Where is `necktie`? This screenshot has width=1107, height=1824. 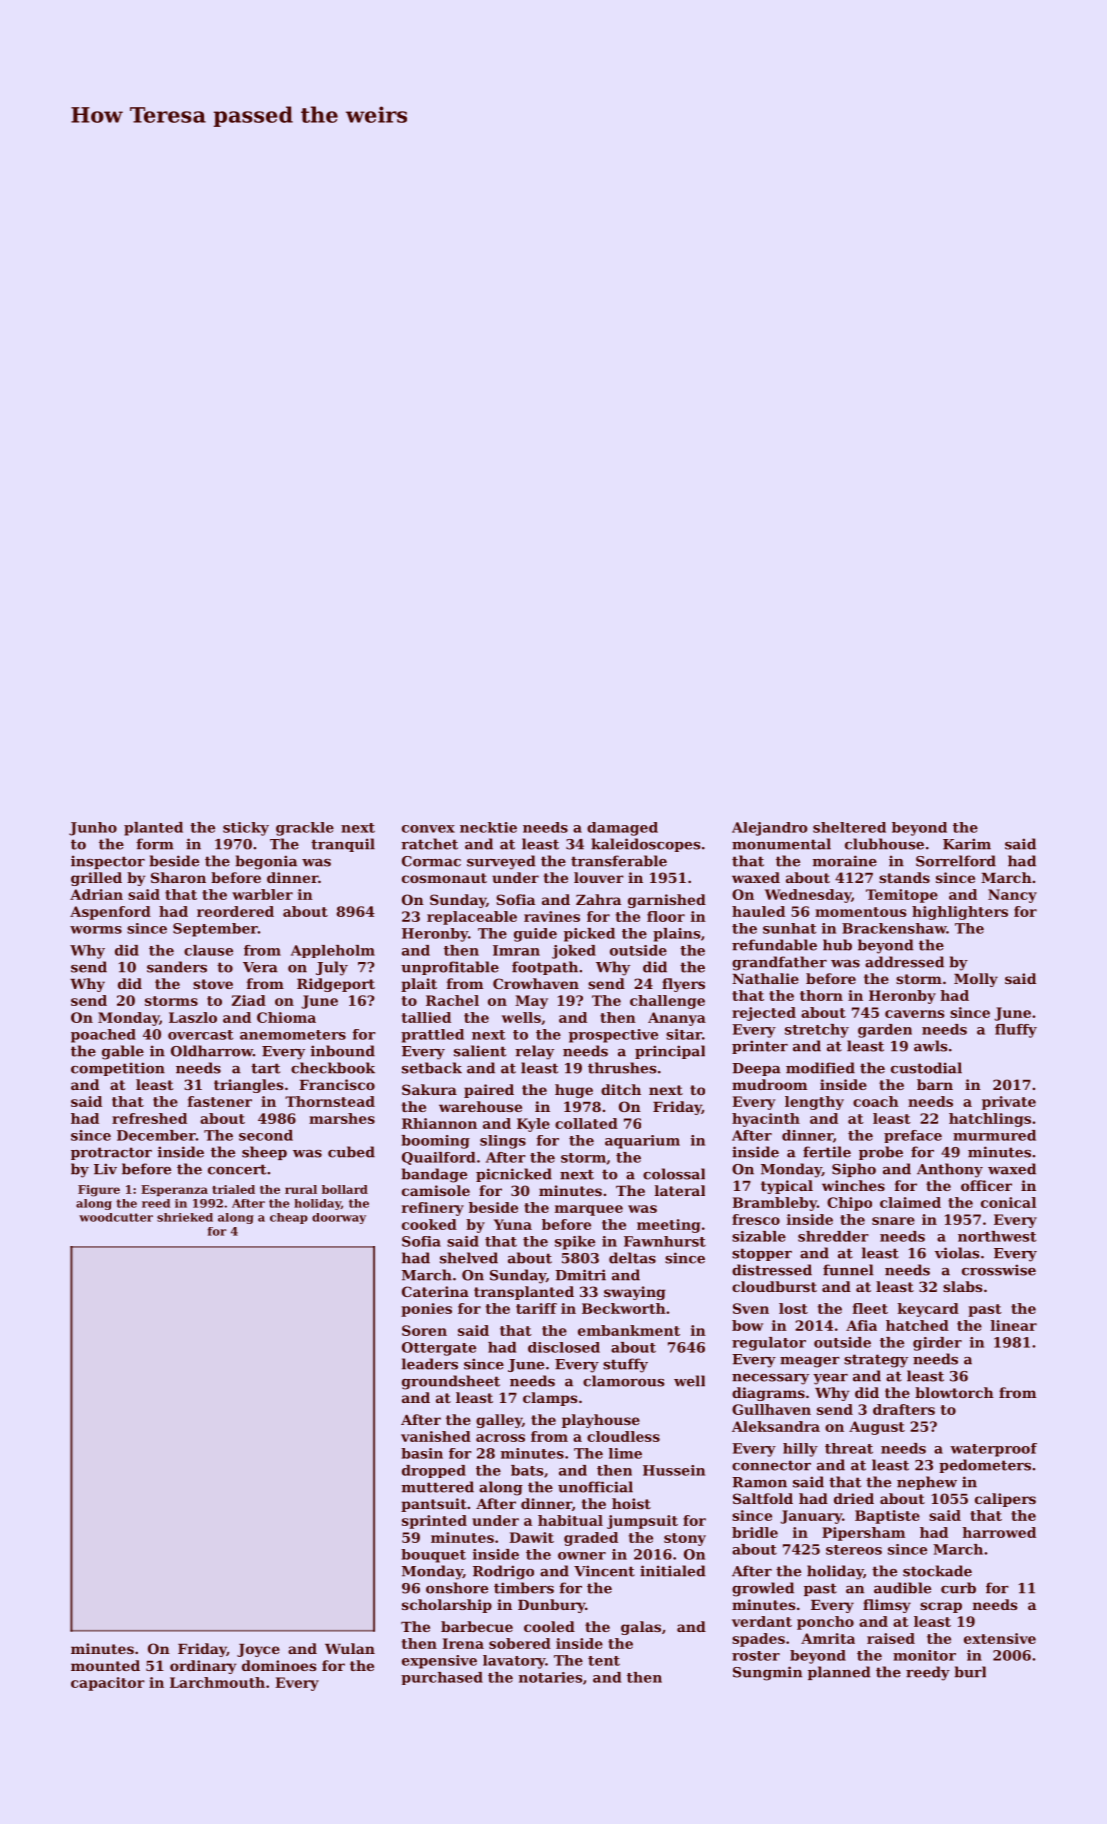 necktie is located at coordinates (488, 827).
